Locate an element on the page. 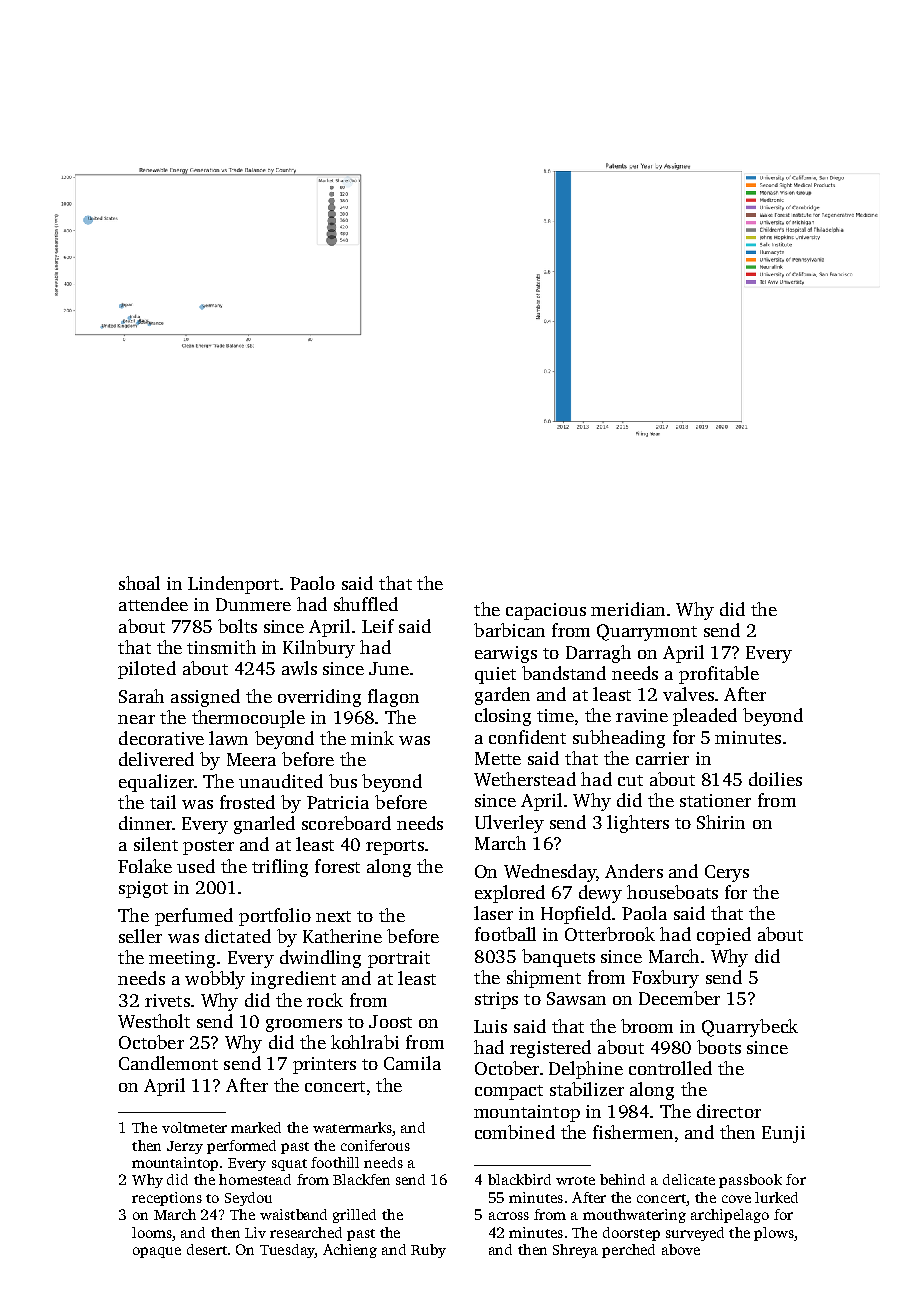 The width and height of the image is (924, 1308). desert is located at coordinates (207, 1249).
